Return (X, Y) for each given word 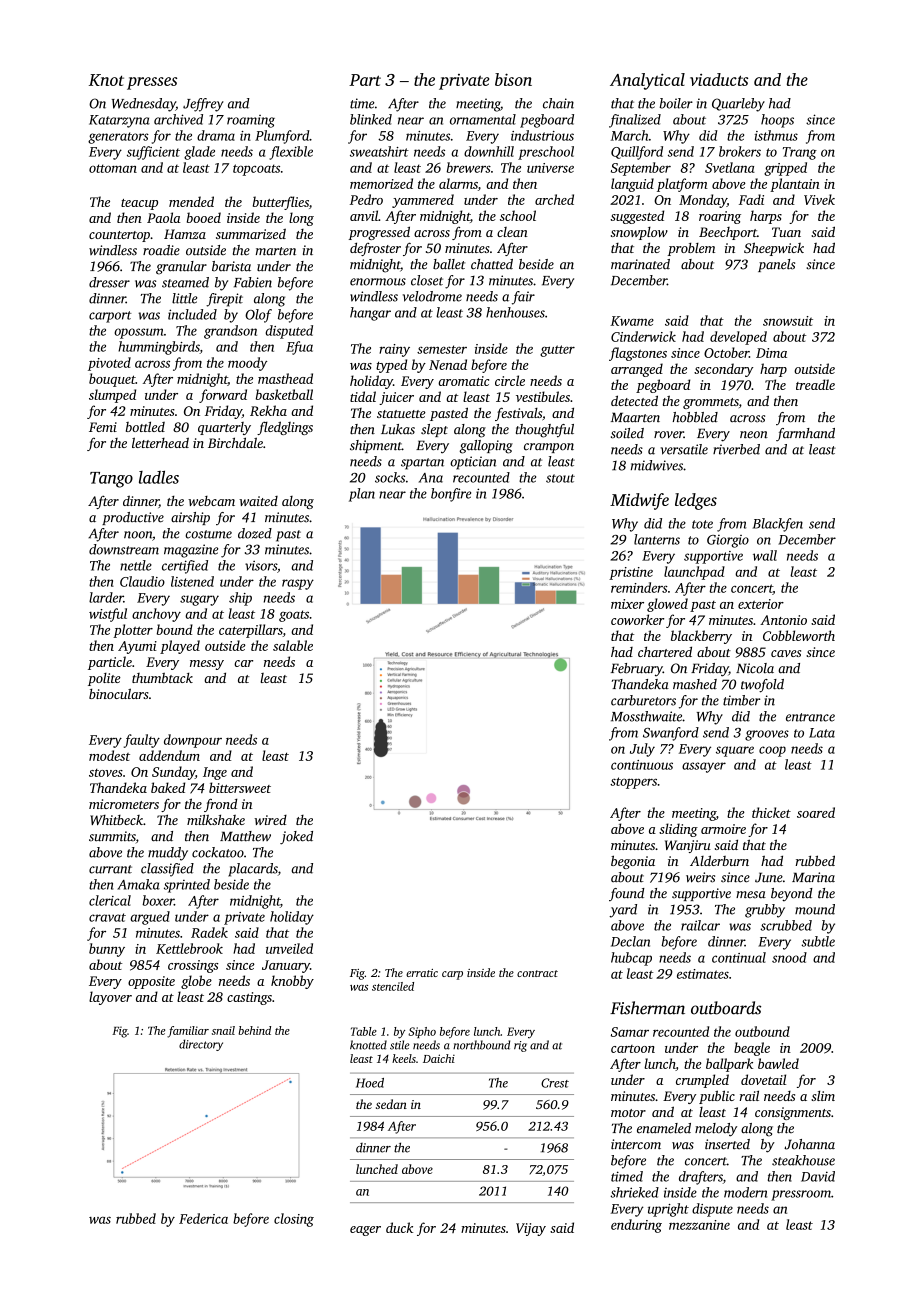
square (735, 751)
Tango (111, 480)
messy (207, 665)
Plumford (282, 137)
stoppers (633, 783)
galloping (486, 447)
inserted (727, 1144)
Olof (258, 316)
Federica (203, 1218)
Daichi (439, 1058)
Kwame (632, 321)
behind (254, 1030)
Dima (771, 353)
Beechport (728, 233)
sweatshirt (379, 151)
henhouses (515, 312)
